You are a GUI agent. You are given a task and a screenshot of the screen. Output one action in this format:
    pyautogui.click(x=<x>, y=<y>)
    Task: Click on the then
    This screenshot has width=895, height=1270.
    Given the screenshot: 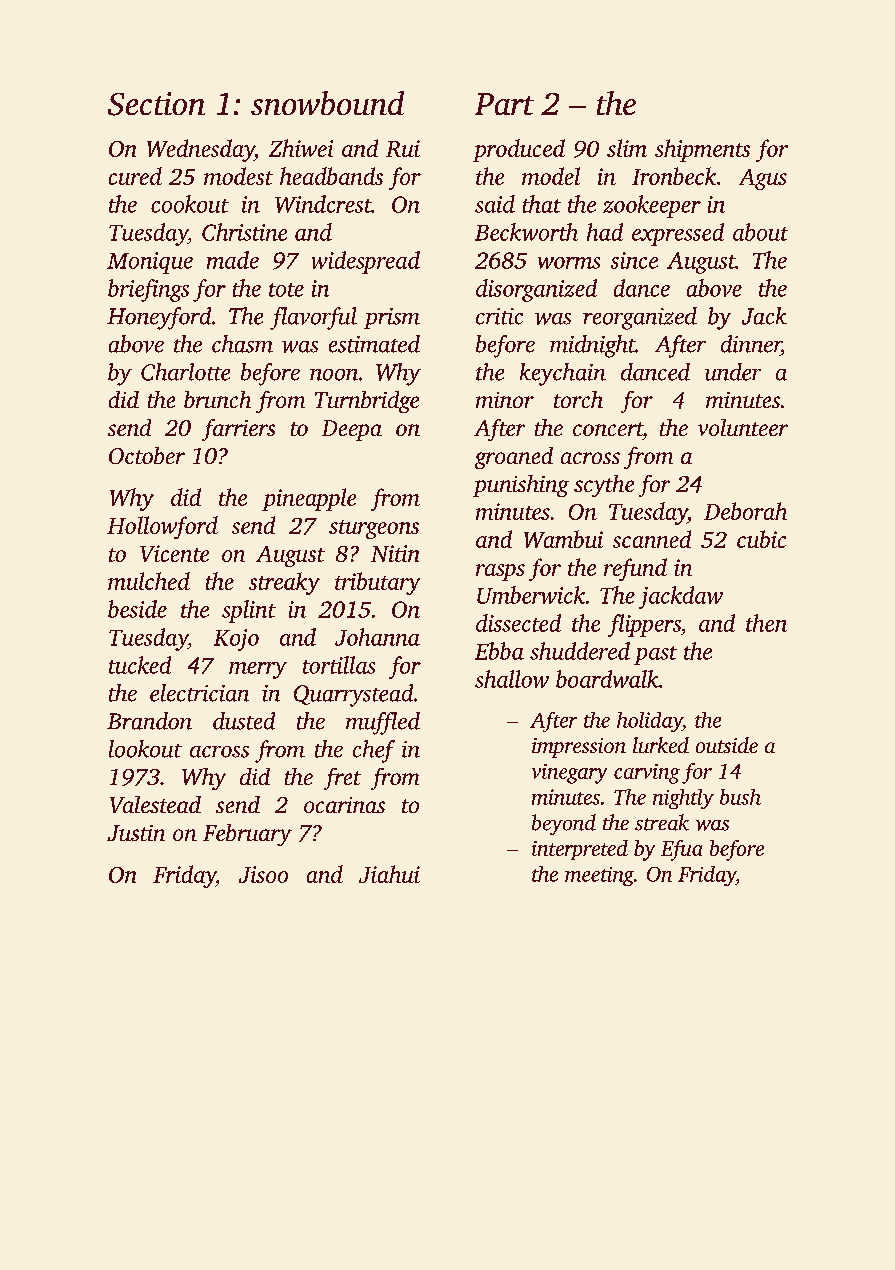 What is the action you would take?
    pyautogui.click(x=766, y=623)
